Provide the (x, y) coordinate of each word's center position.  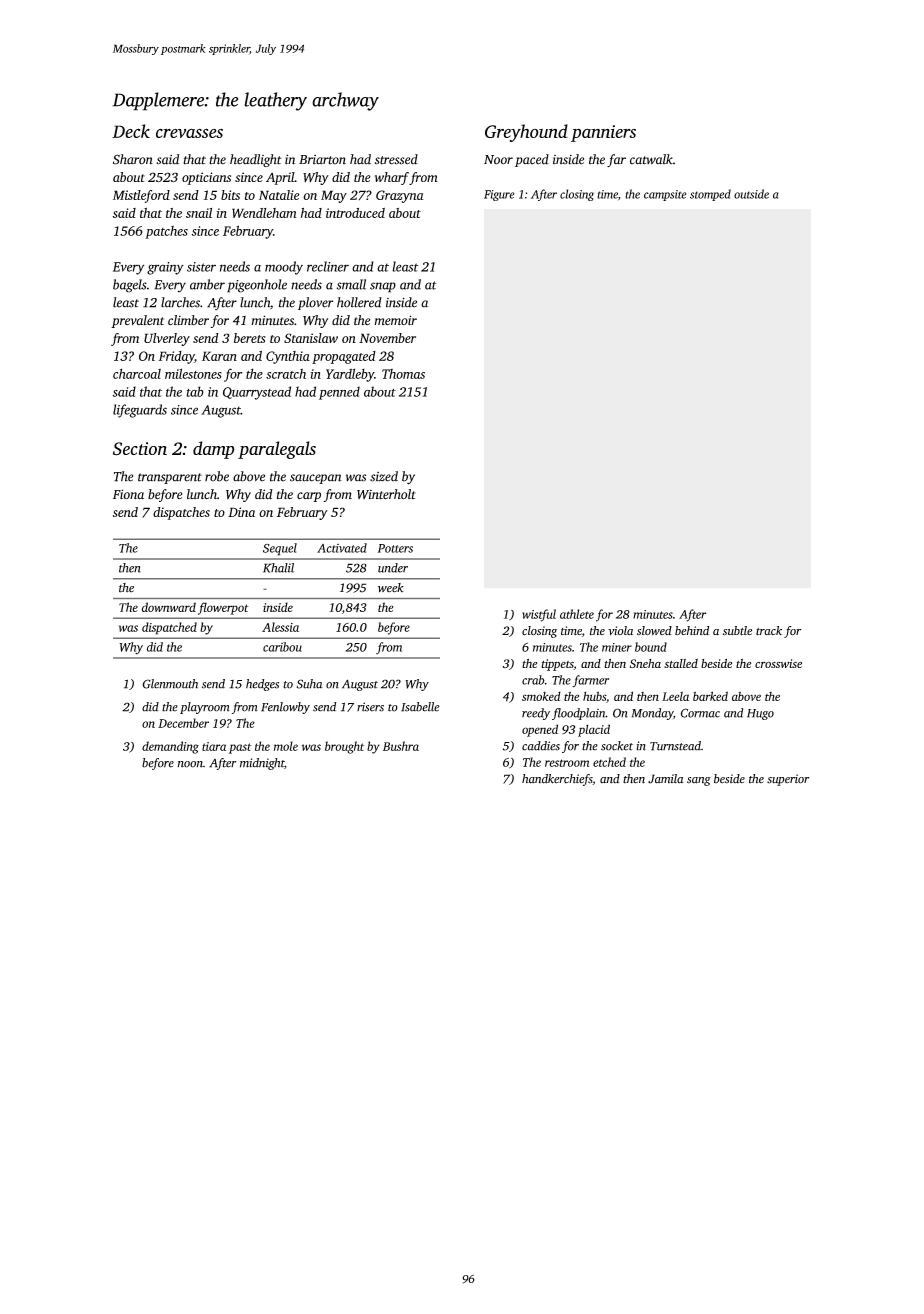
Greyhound (526, 133)
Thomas (403, 374)
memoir (395, 320)
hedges (262, 685)
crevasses (189, 133)
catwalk (651, 159)
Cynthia (288, 357)
